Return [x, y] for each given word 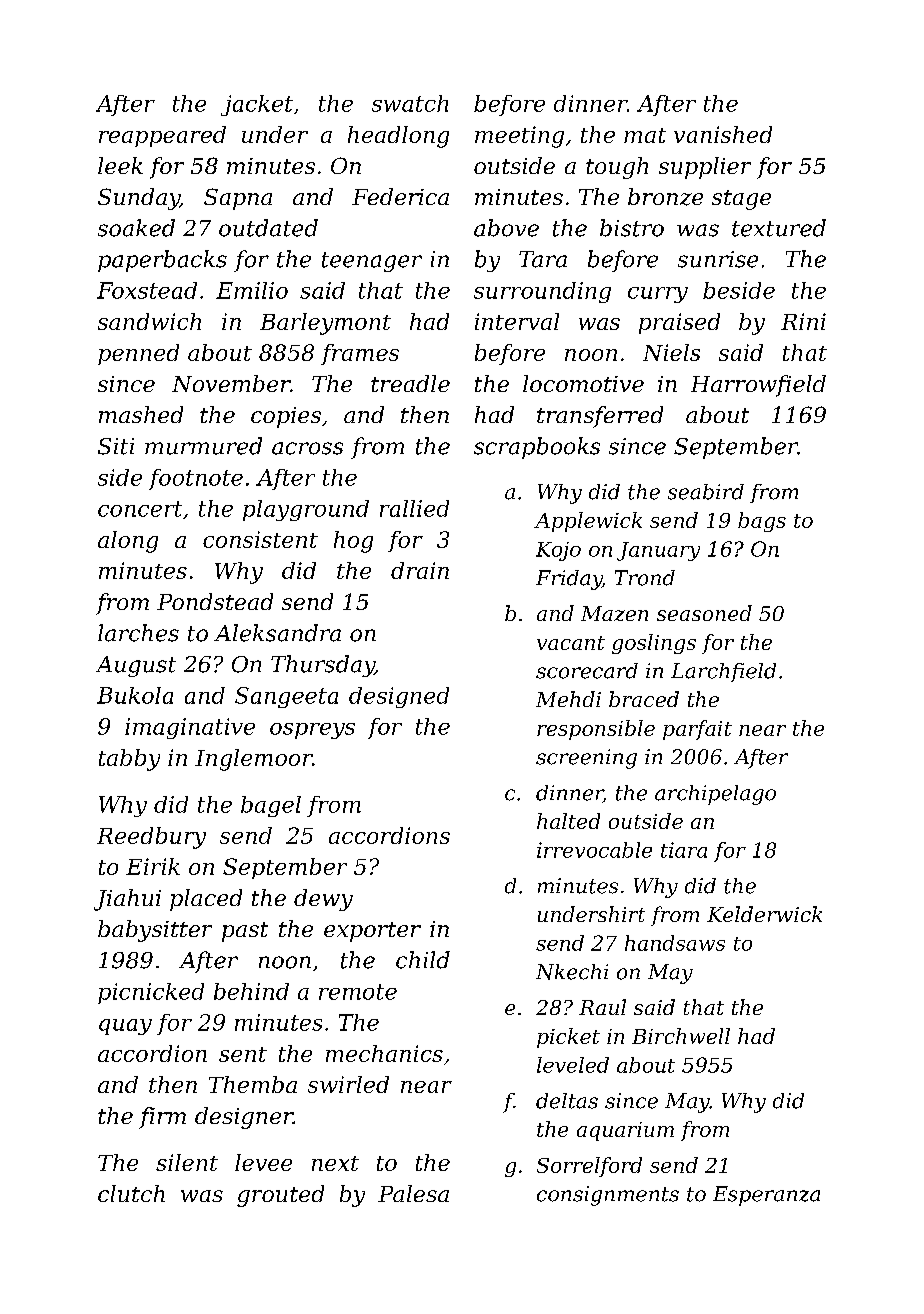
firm [162, 1118]
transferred [600, 417]
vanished [723, 134]
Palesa [413, 1193]
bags [762, 522]
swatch [410, 103]
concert [140, 509]
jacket [257, 105]
